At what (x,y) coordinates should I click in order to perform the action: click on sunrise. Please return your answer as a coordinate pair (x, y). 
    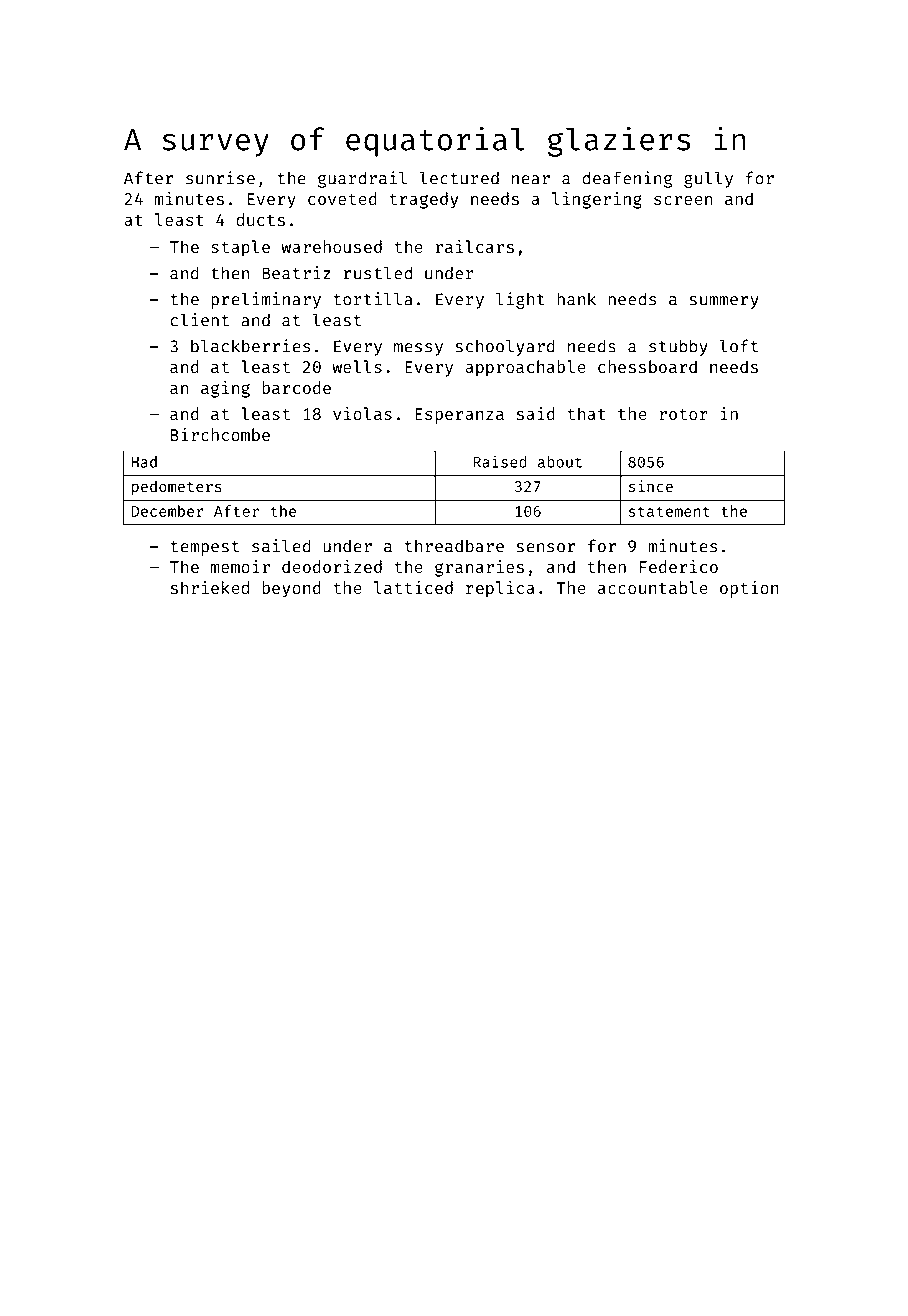
    Looking at the image, I should click on (220, 178).
